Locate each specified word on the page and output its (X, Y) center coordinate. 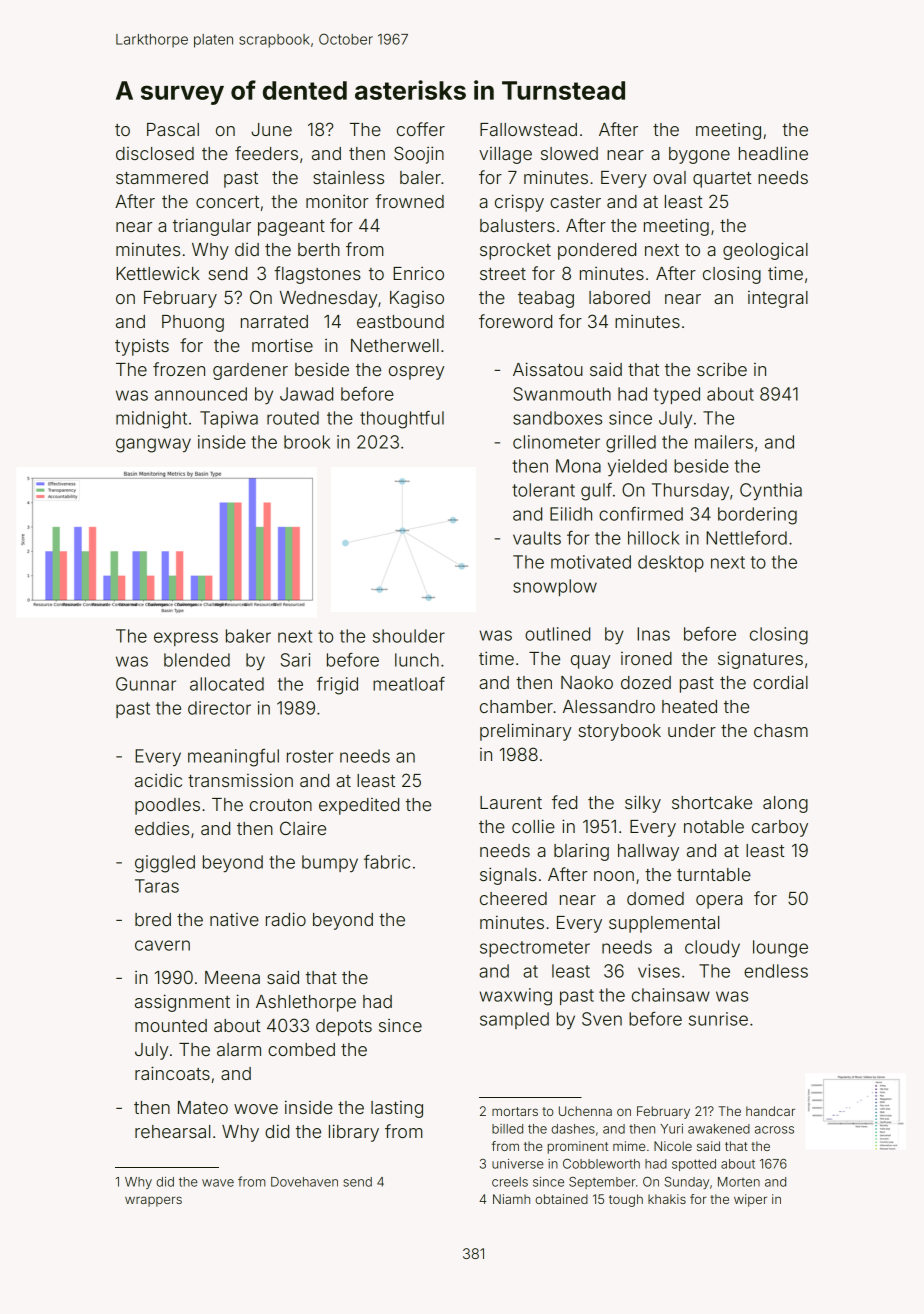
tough (626, 1200)
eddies (162, 828)
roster (310, 756)
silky (643, 804)
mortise (282, 345)
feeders (266, 153)
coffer (421, 129)
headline (773, 153)
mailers (724, 442)
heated (689, 706)
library (354, 1133)
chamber (516, 706)
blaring (581, 852)
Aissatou (548, 369)
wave (218, 1183)
